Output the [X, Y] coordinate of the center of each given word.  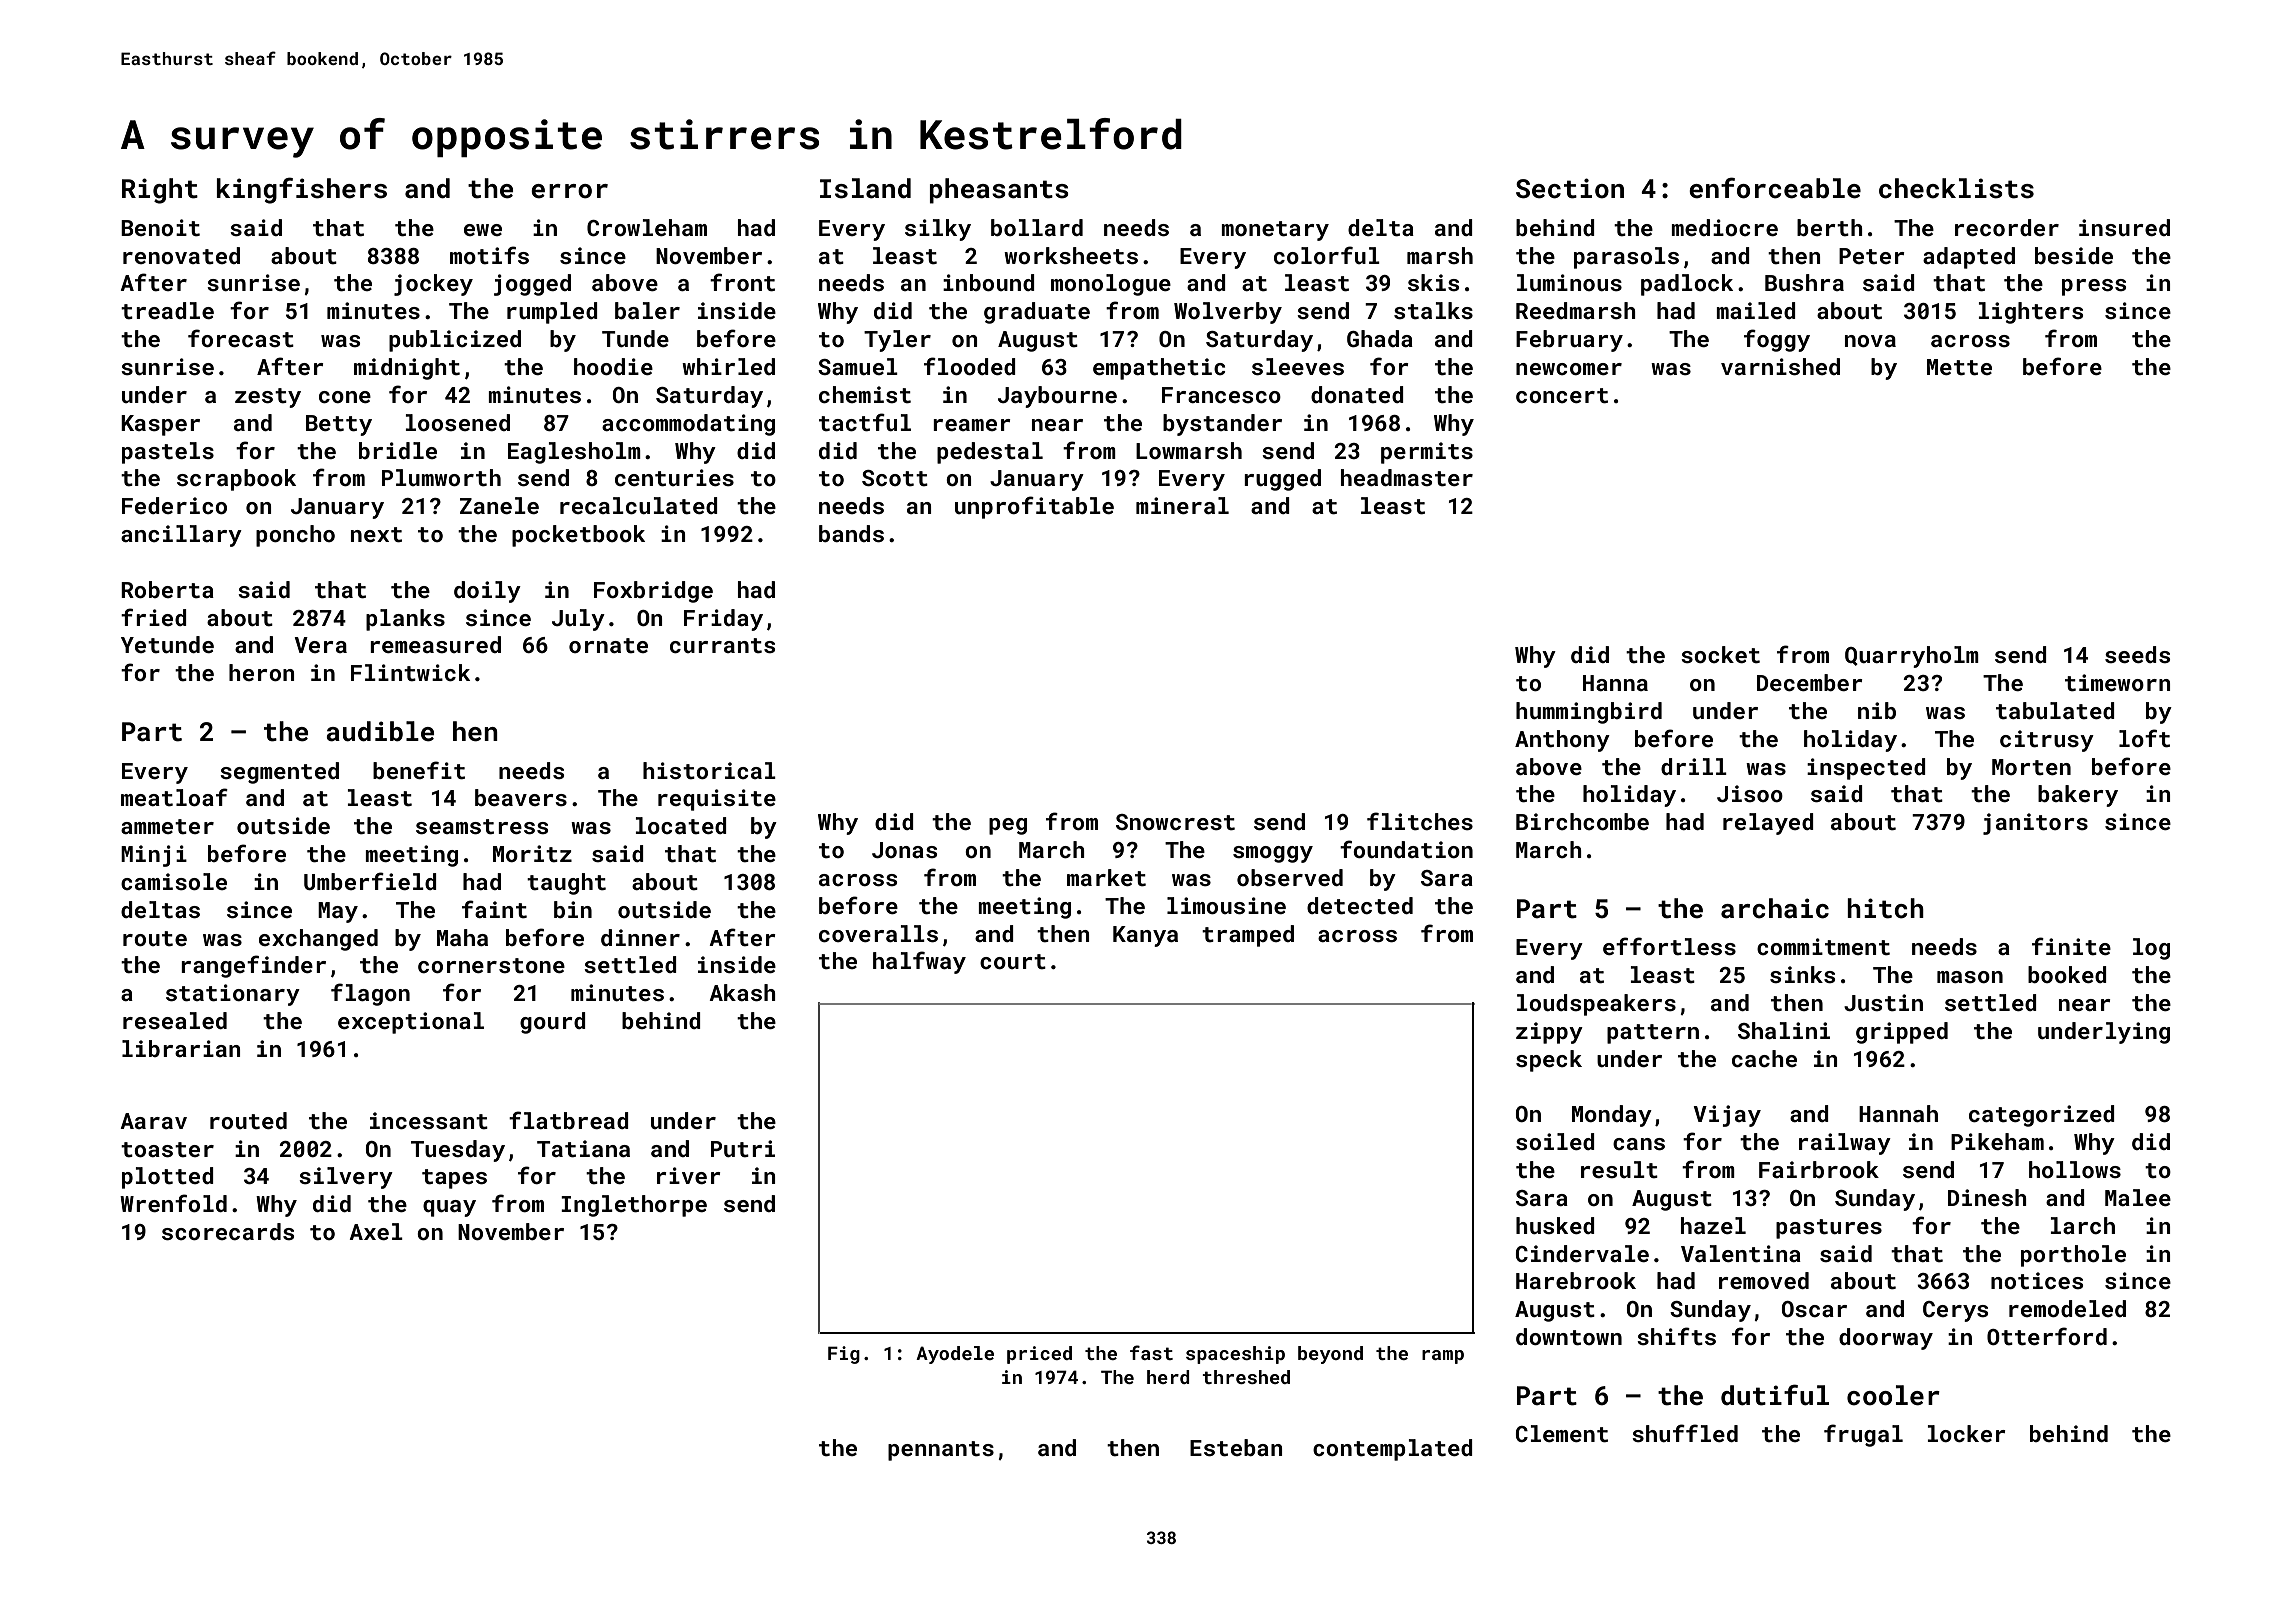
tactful [865, 422]
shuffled [1685, 1433]
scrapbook [236, 480]
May [338, 912]
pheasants [999, 191]
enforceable [1775, 188]
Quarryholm [1912, 657]
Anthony [1562, 741]
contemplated [1393, 1450]
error [569, 191]
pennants [941, 1451]
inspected [1866, 769]
